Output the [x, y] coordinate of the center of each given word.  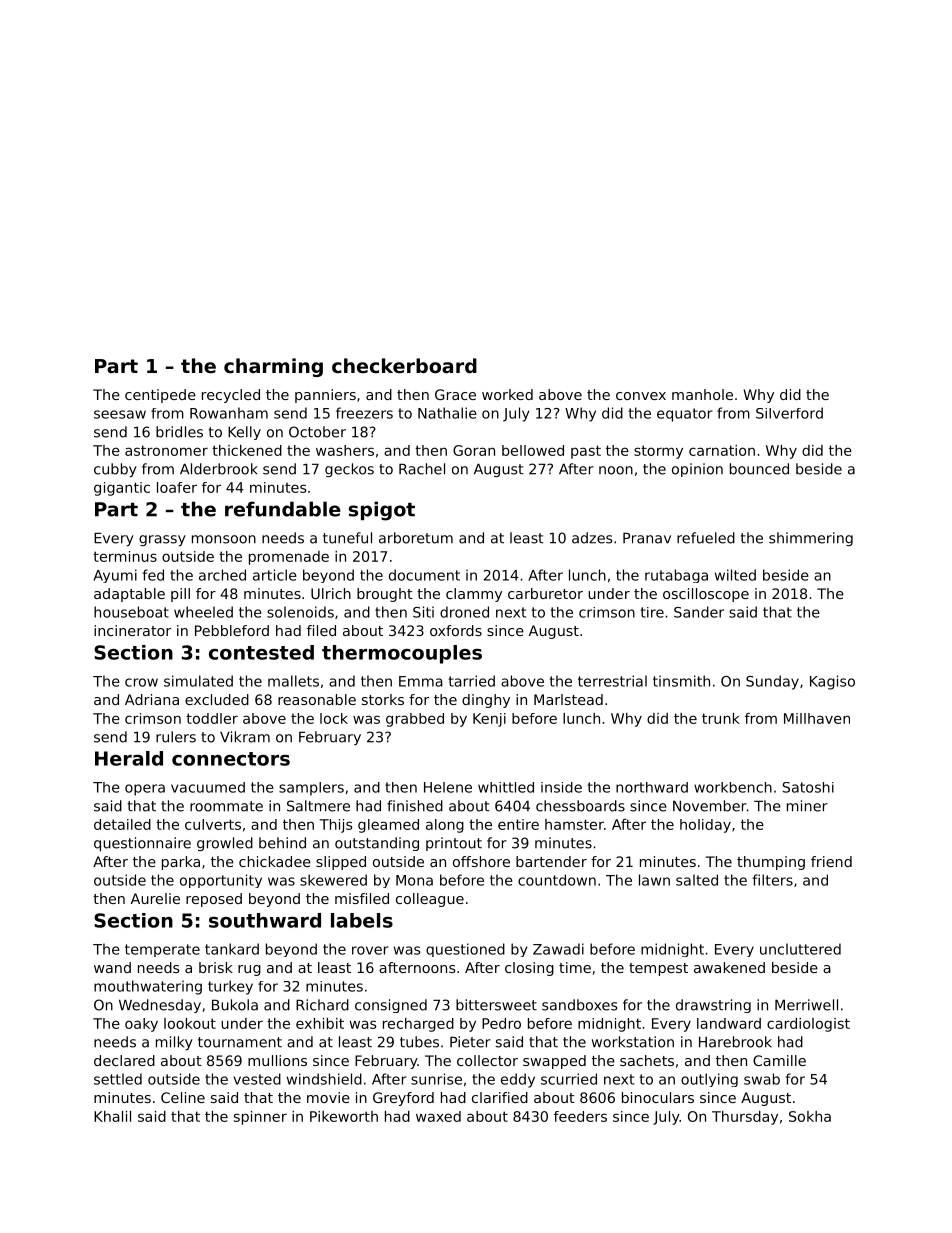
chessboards [580, 806]
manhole [702, 394]
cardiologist [808, 1025]
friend [831, 861]
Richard [322, 1005]
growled [225, 844]
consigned [391, 1006]
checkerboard [404, 365]
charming [273, 367]
